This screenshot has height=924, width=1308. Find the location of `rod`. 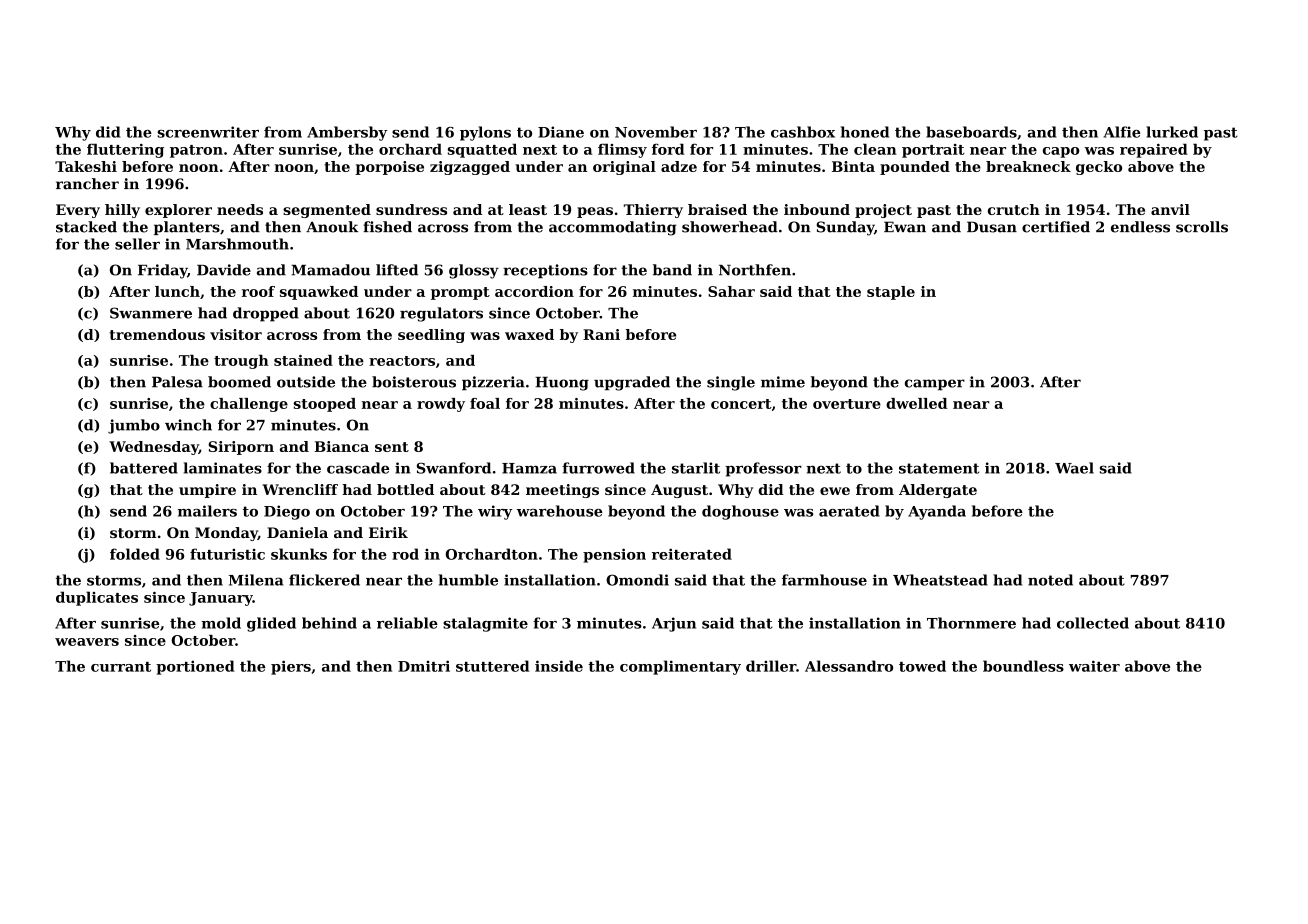

rod is located at coordinates (405, 554).
